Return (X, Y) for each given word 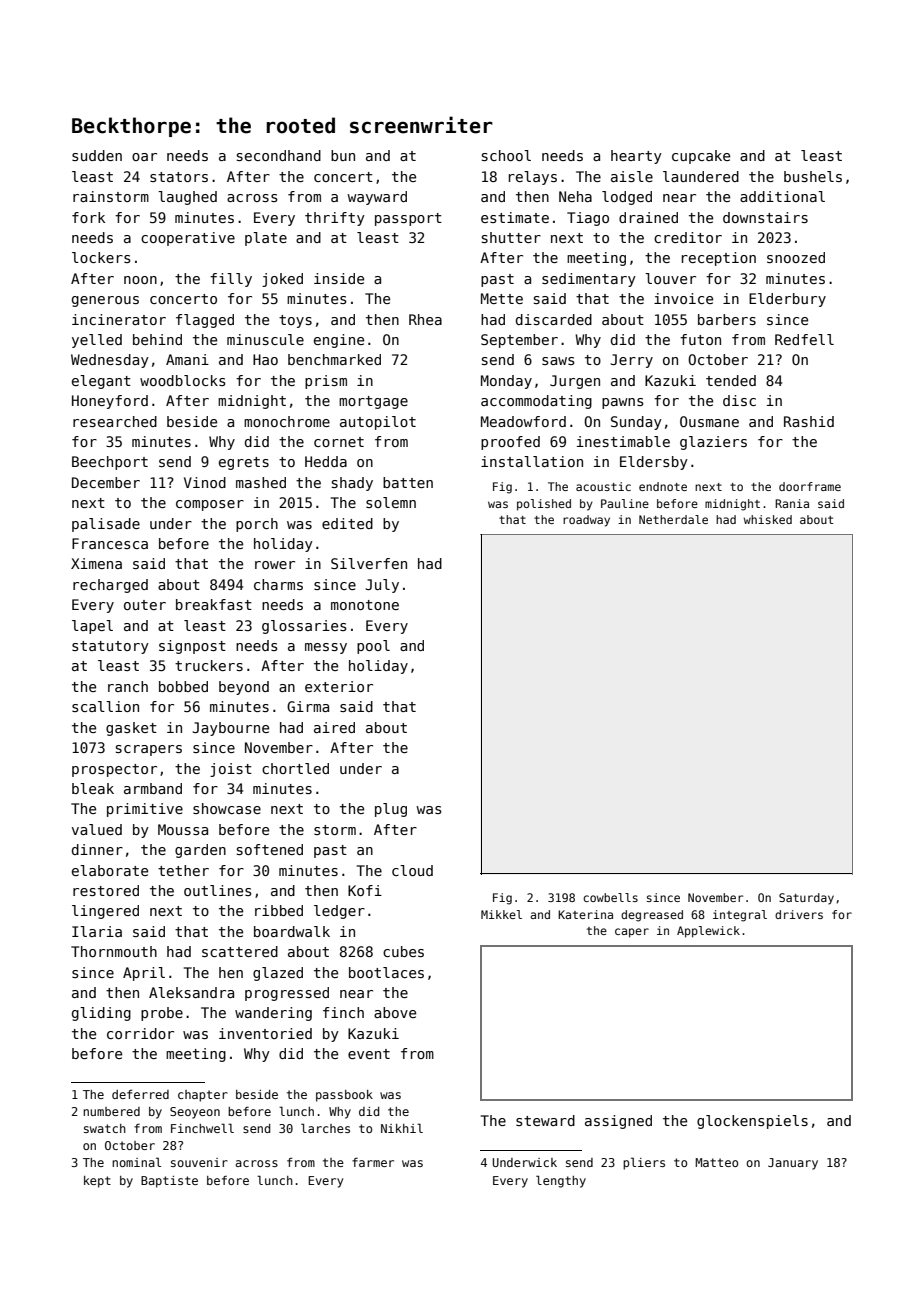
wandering (273, 1014)
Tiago (588, 219)
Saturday (806, 899)
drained (648, 217)
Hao (265, 359)
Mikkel (501, 914)
